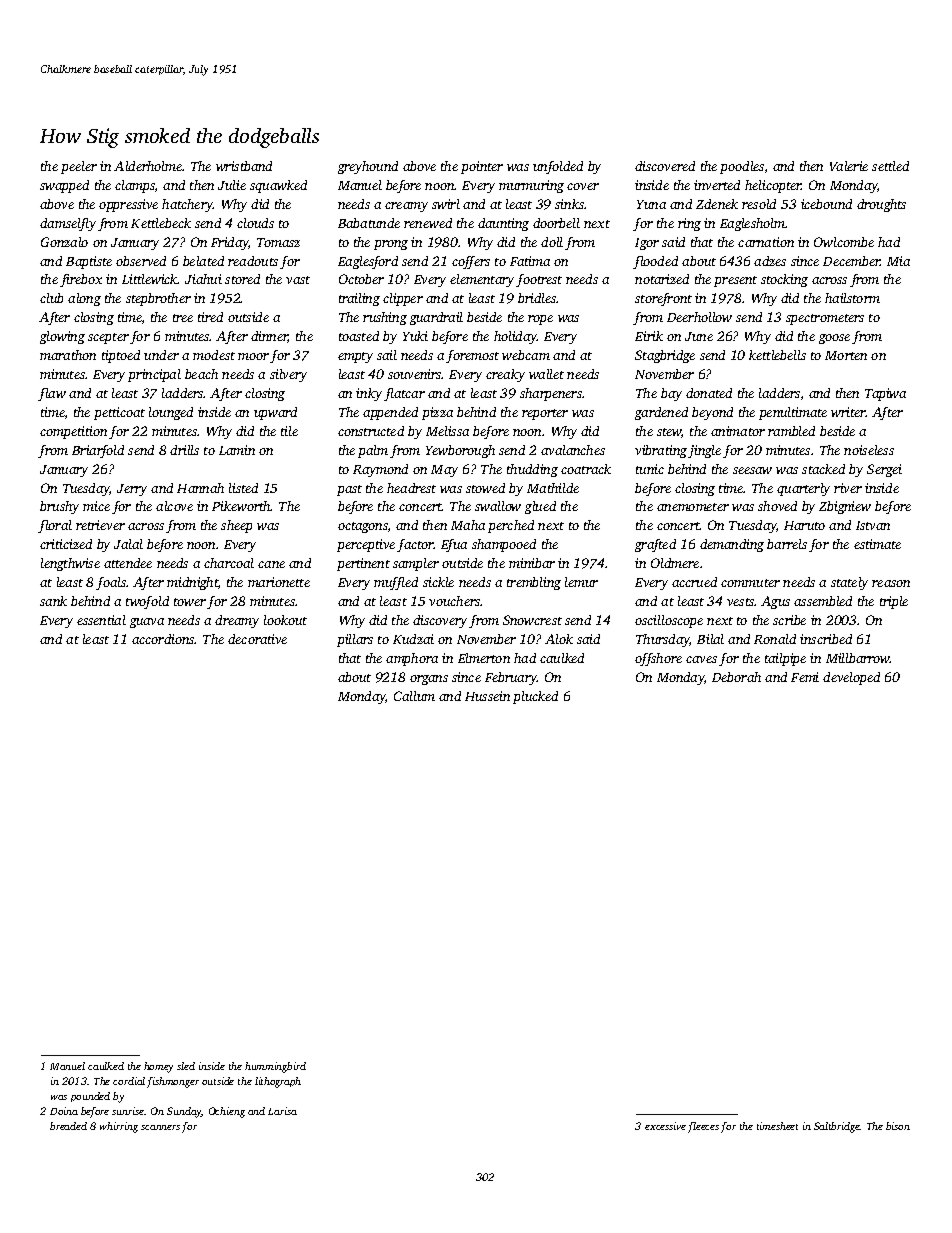 The height and width of the image is (1233, 952). What do you see at coordinates (805, 677) in the image?
I see `Femi` at bounding box center [805, 677].
